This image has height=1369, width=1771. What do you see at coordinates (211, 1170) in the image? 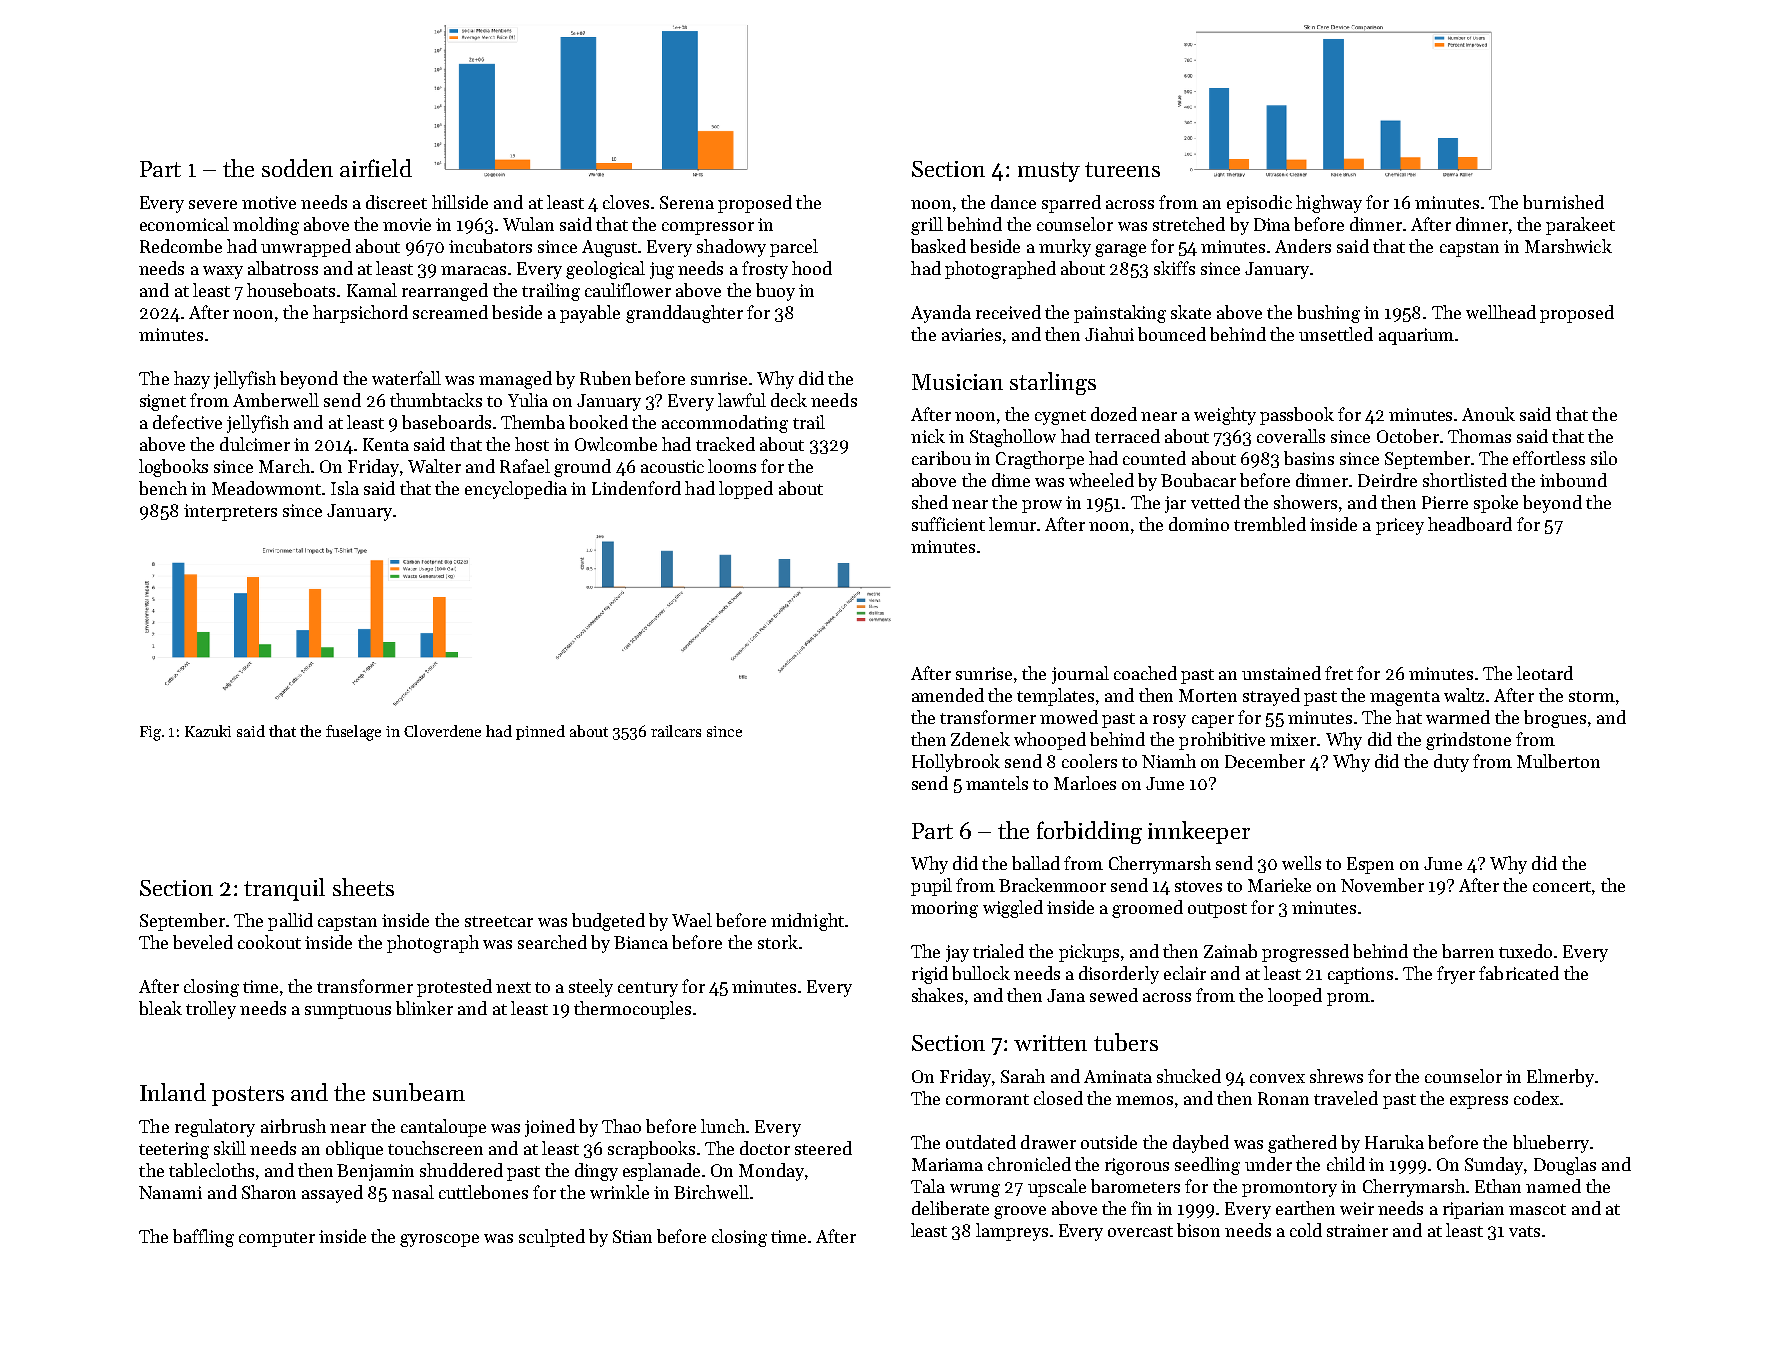
I see `tablecloths` at bounding box center [211, 1170].
